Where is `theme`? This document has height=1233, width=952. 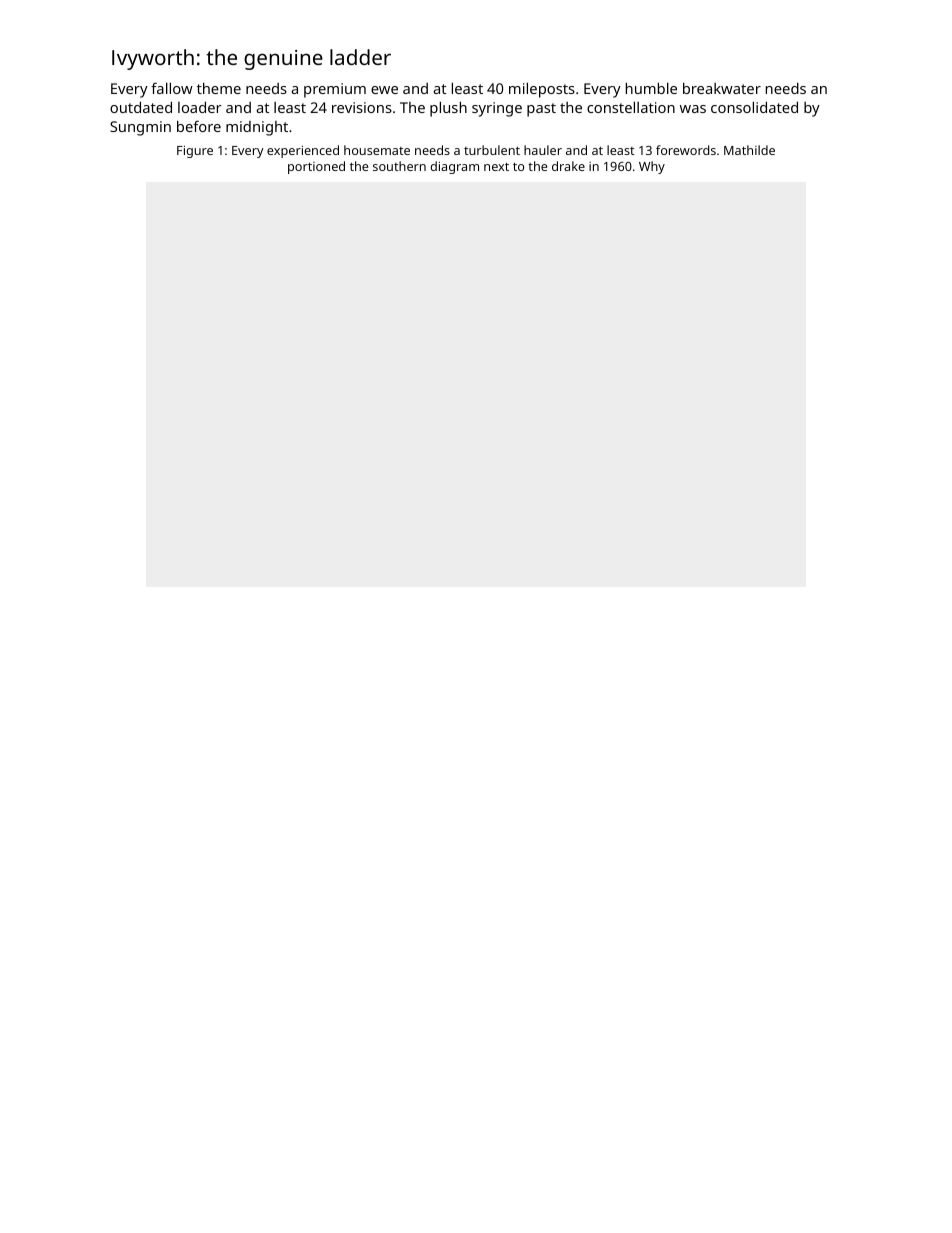 theme is located at coordinates (219, 88).
